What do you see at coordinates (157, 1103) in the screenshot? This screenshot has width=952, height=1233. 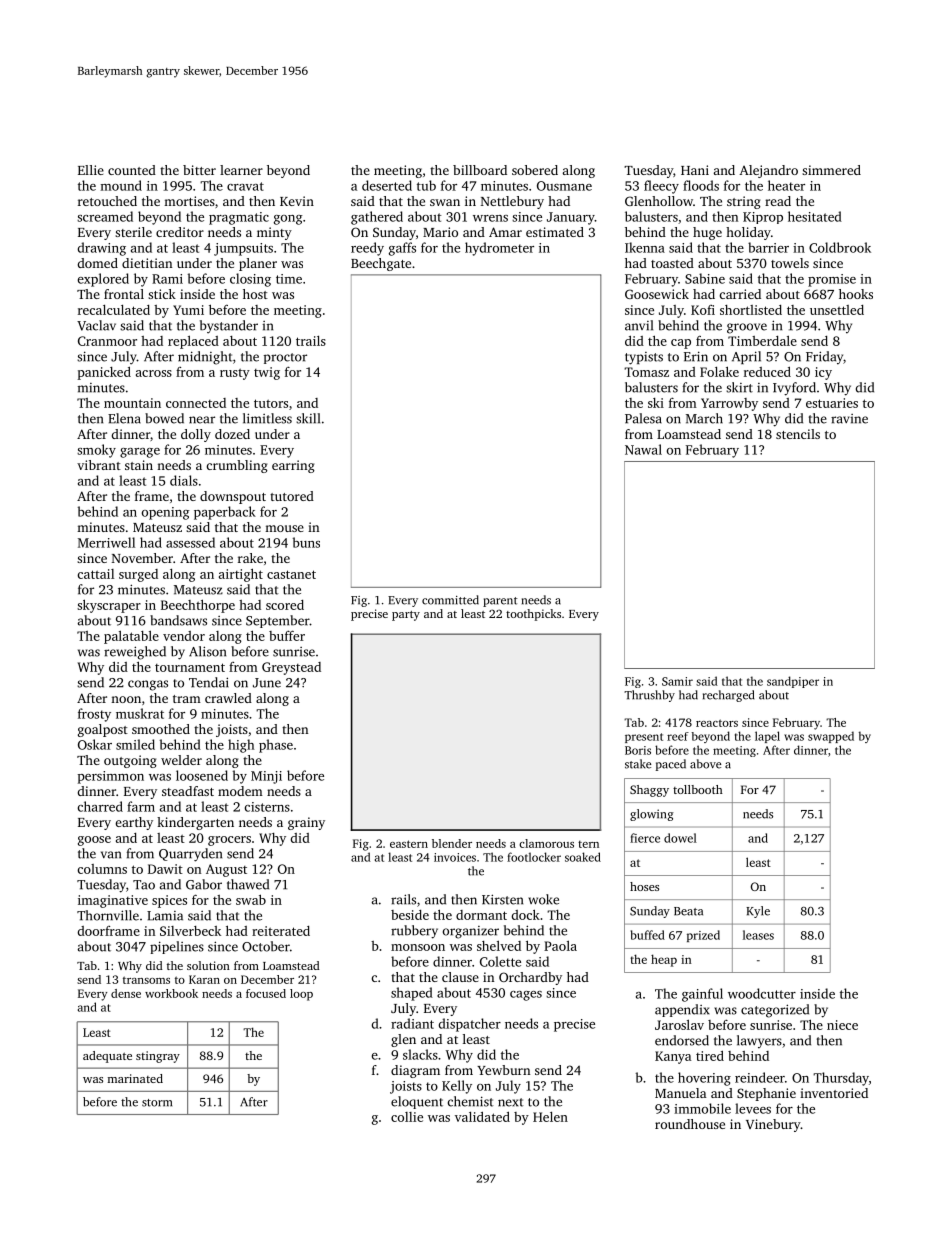 I see `storm` at bounding box center [157, 1103].
